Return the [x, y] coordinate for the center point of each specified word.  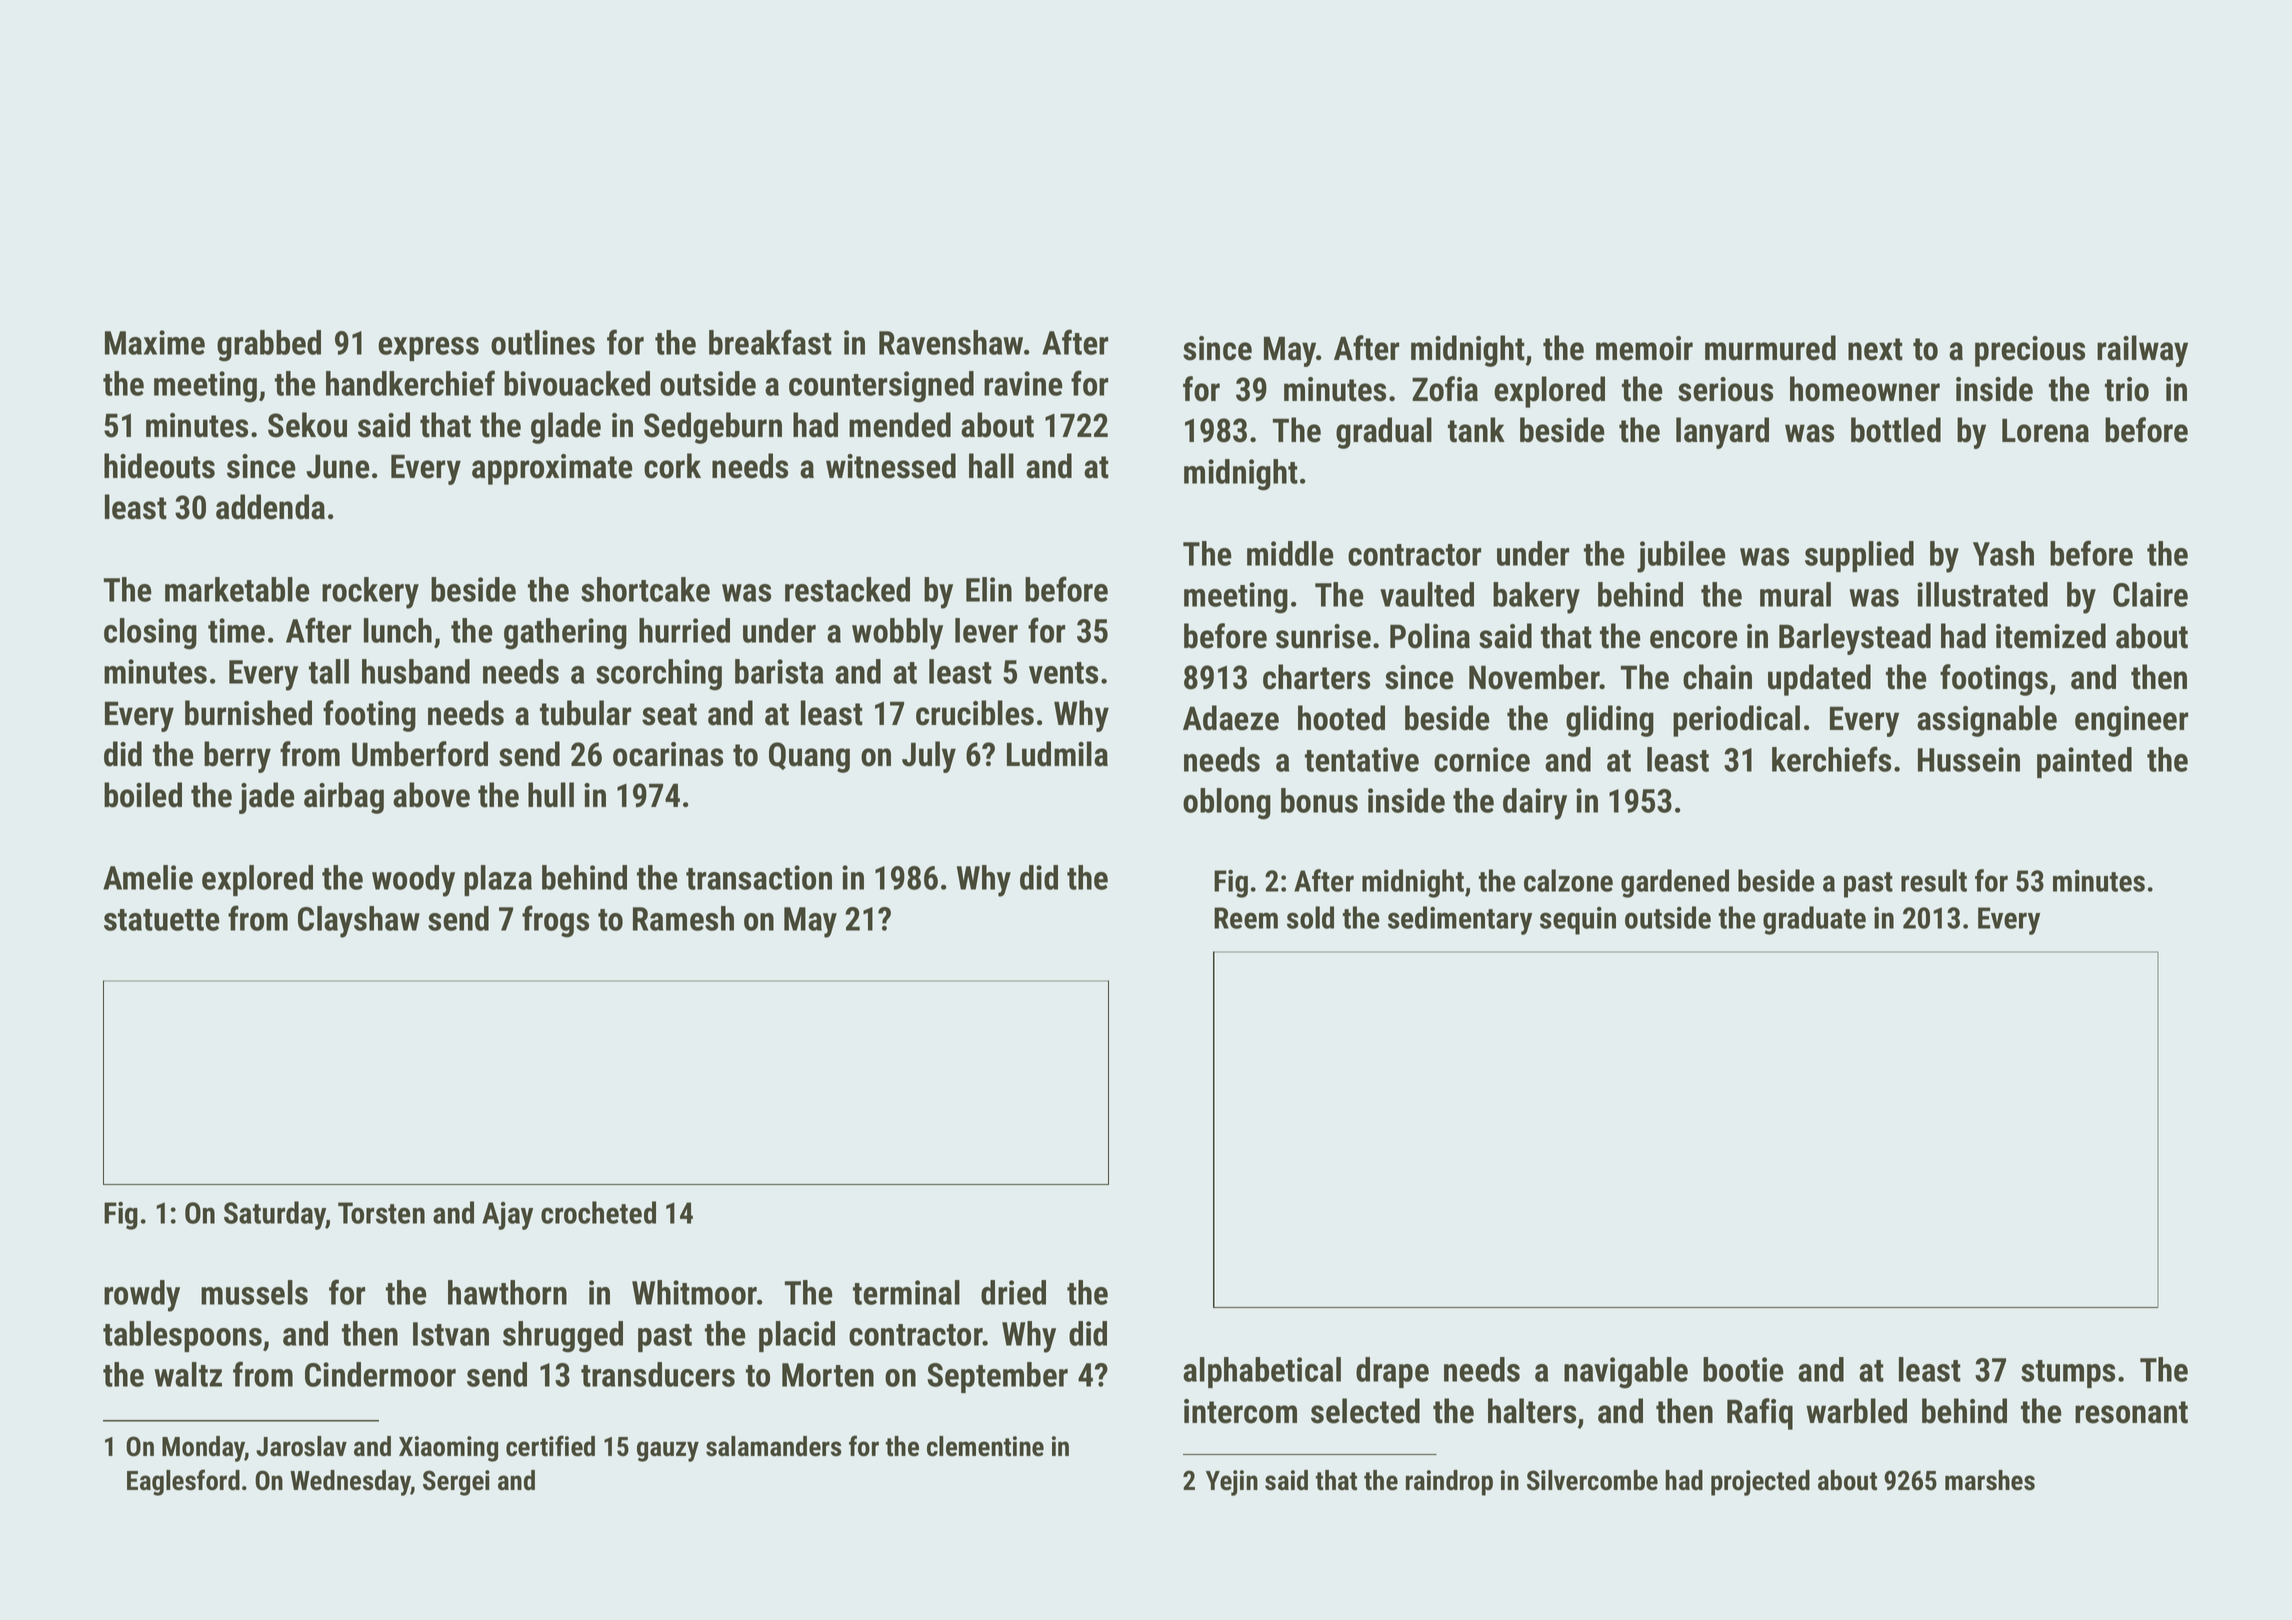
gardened [1675, 883]
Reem [1246, 918]
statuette [162, 920]
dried [1013, 1292]
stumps [2068, 1374]
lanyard [1722, 433]
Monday [203, 1449]
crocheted [598, 1212]
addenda [270, 507]
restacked [847, 589]
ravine [1023, 383]
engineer [2131, 721]
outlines [543, 342]
